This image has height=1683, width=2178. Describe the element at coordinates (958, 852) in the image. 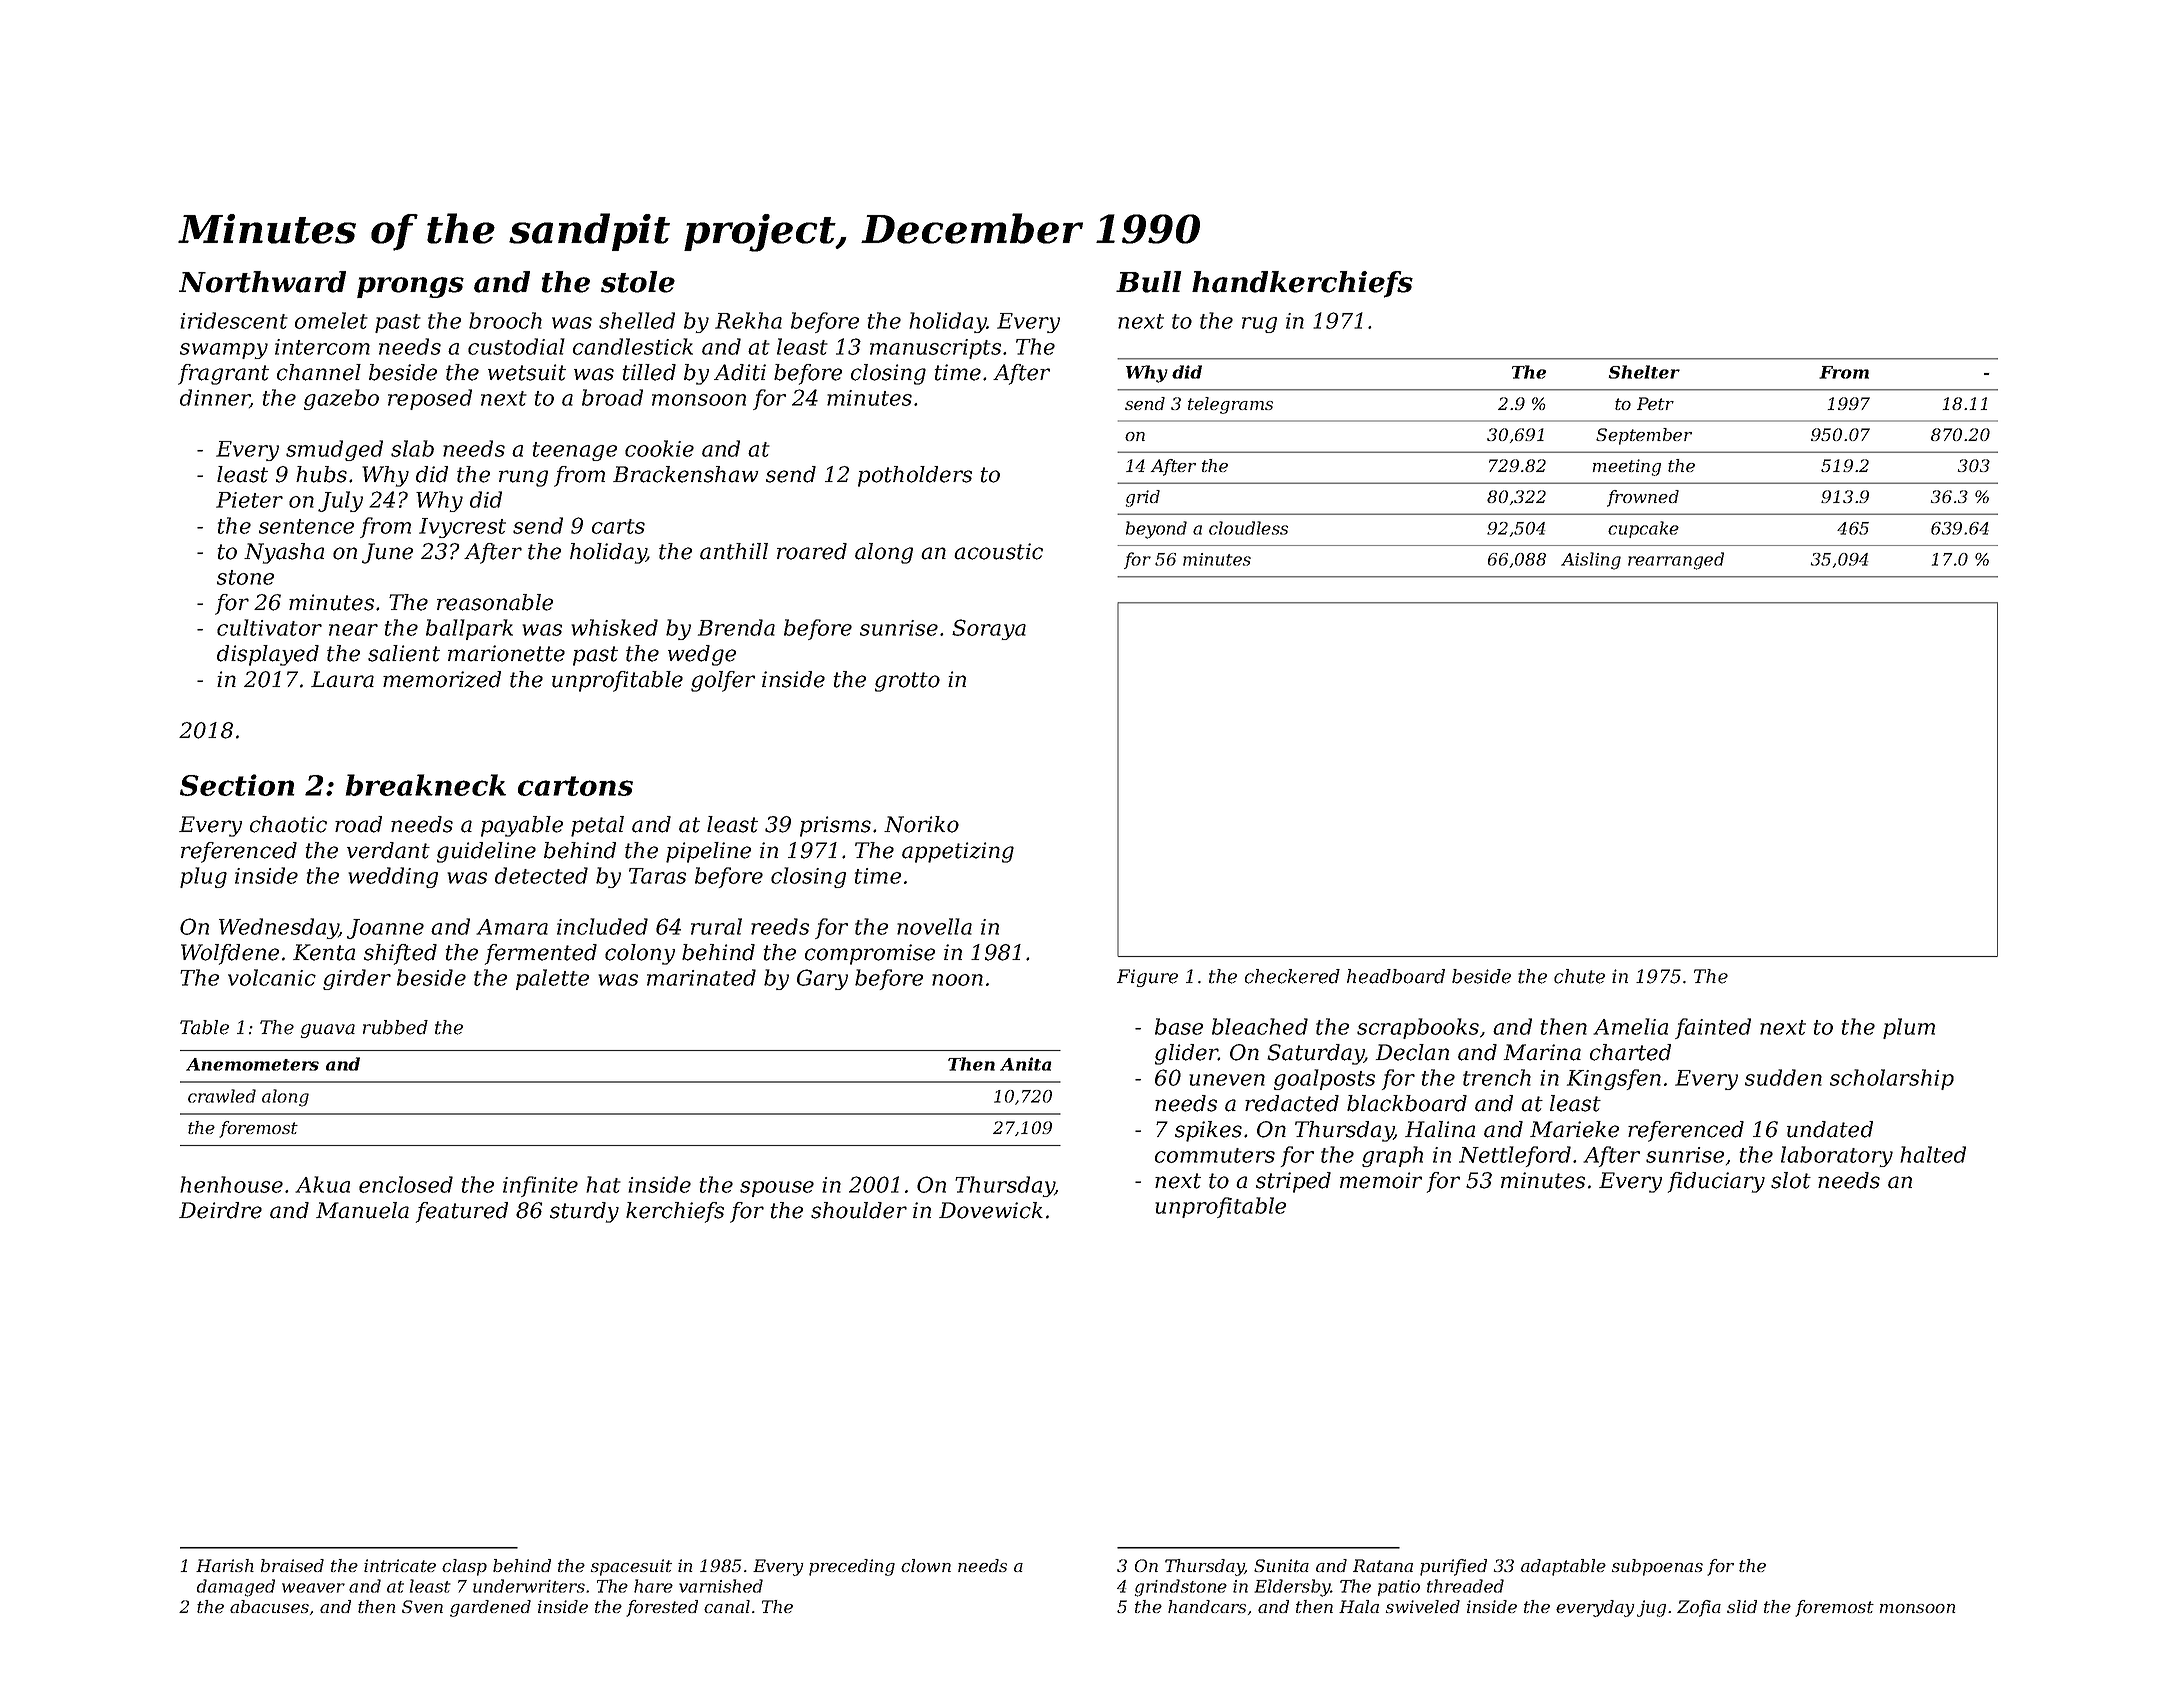

I see `appetizing` at that location.
